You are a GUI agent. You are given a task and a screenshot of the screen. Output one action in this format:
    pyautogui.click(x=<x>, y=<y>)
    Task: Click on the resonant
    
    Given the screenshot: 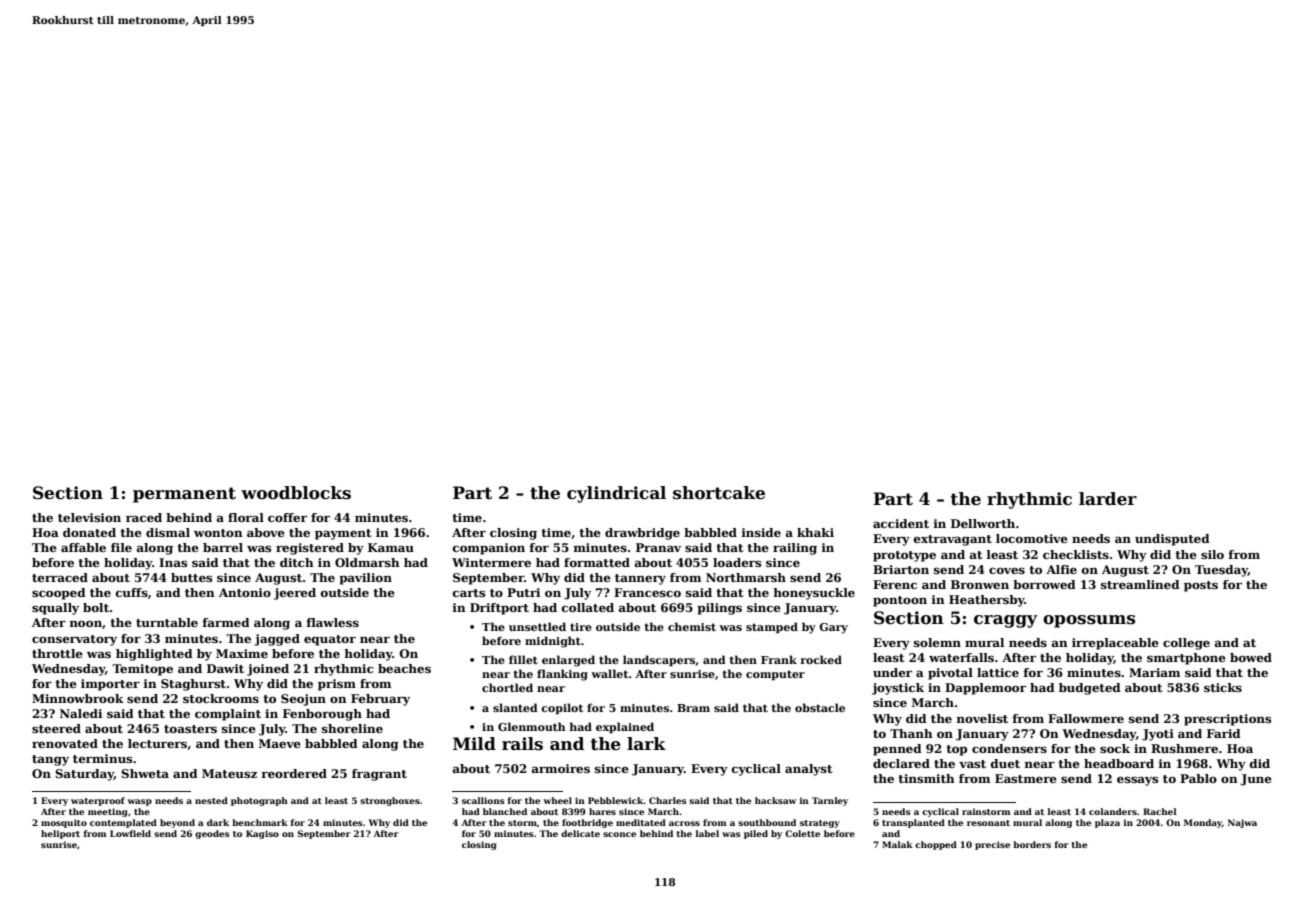 What is the action you would take?
    pyautogui.click(x=988, y=823)
